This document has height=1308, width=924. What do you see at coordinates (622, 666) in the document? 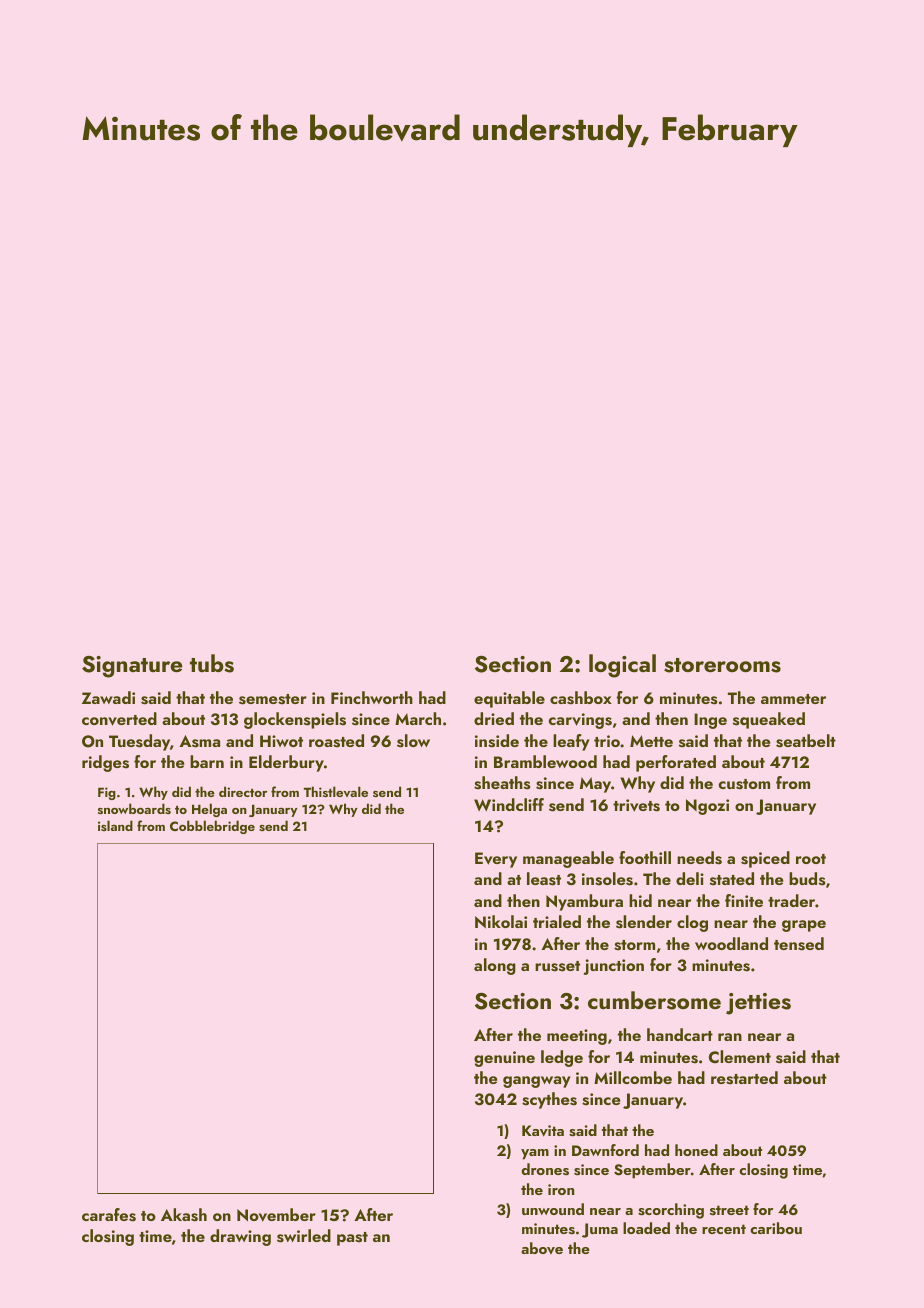
I see `logical` at bounding box center [622, 666].
